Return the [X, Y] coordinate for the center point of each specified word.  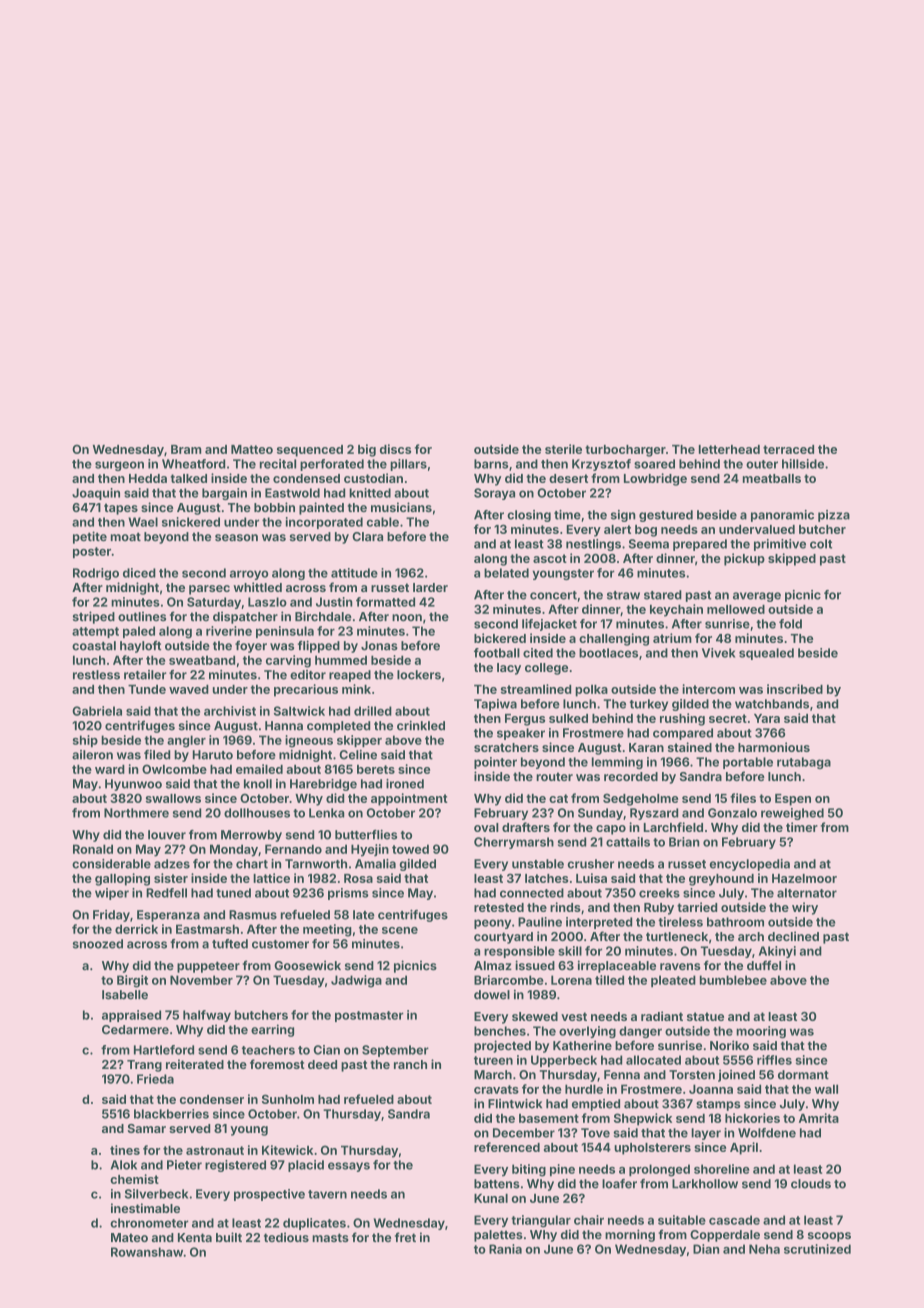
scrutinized [817, 1249]
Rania [505, 1249]
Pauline [540, 922]
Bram [186, 449]
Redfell [166, 893]
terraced [788, 449]
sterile [563, 449]
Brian [684, 842]
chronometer [149, 1223]
